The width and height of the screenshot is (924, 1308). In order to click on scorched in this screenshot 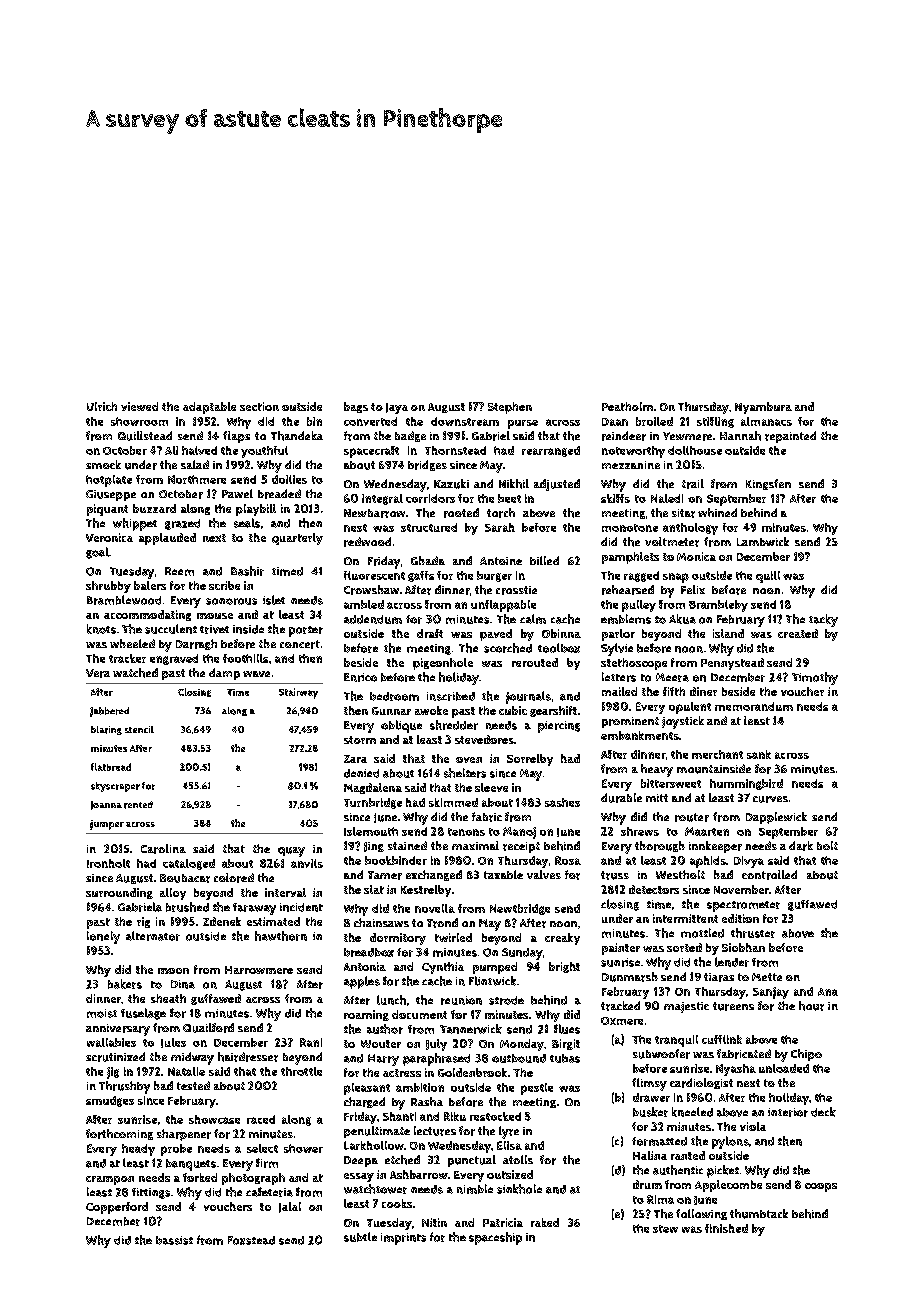, I will do `click(508, 648)`.
